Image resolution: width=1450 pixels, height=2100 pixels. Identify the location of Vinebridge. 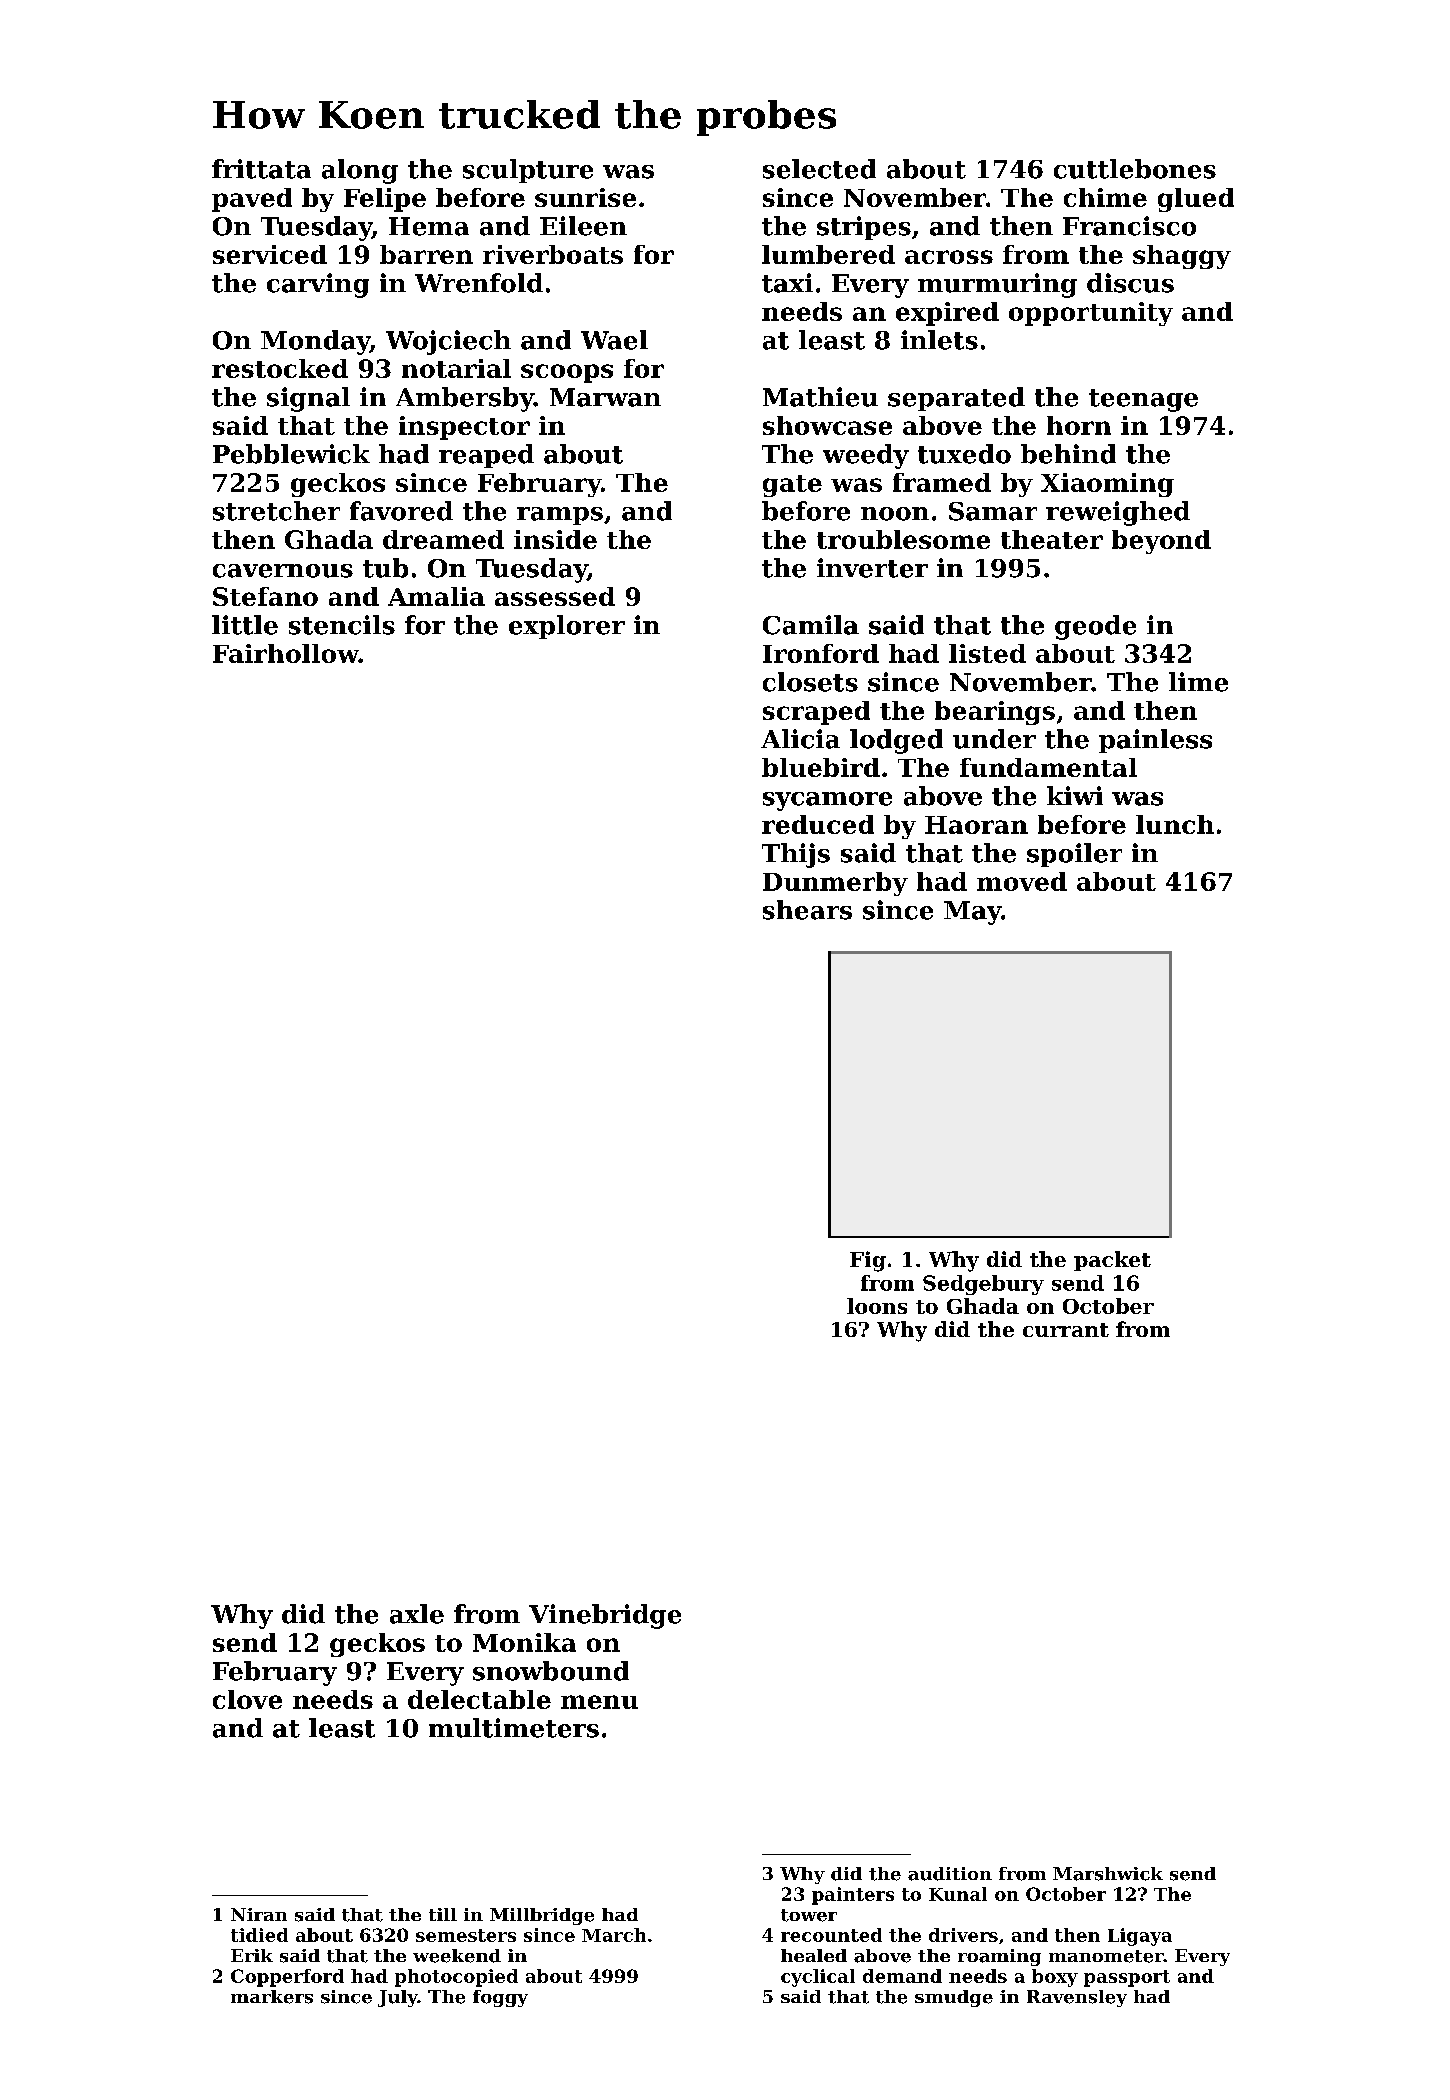
(605, 1616).
